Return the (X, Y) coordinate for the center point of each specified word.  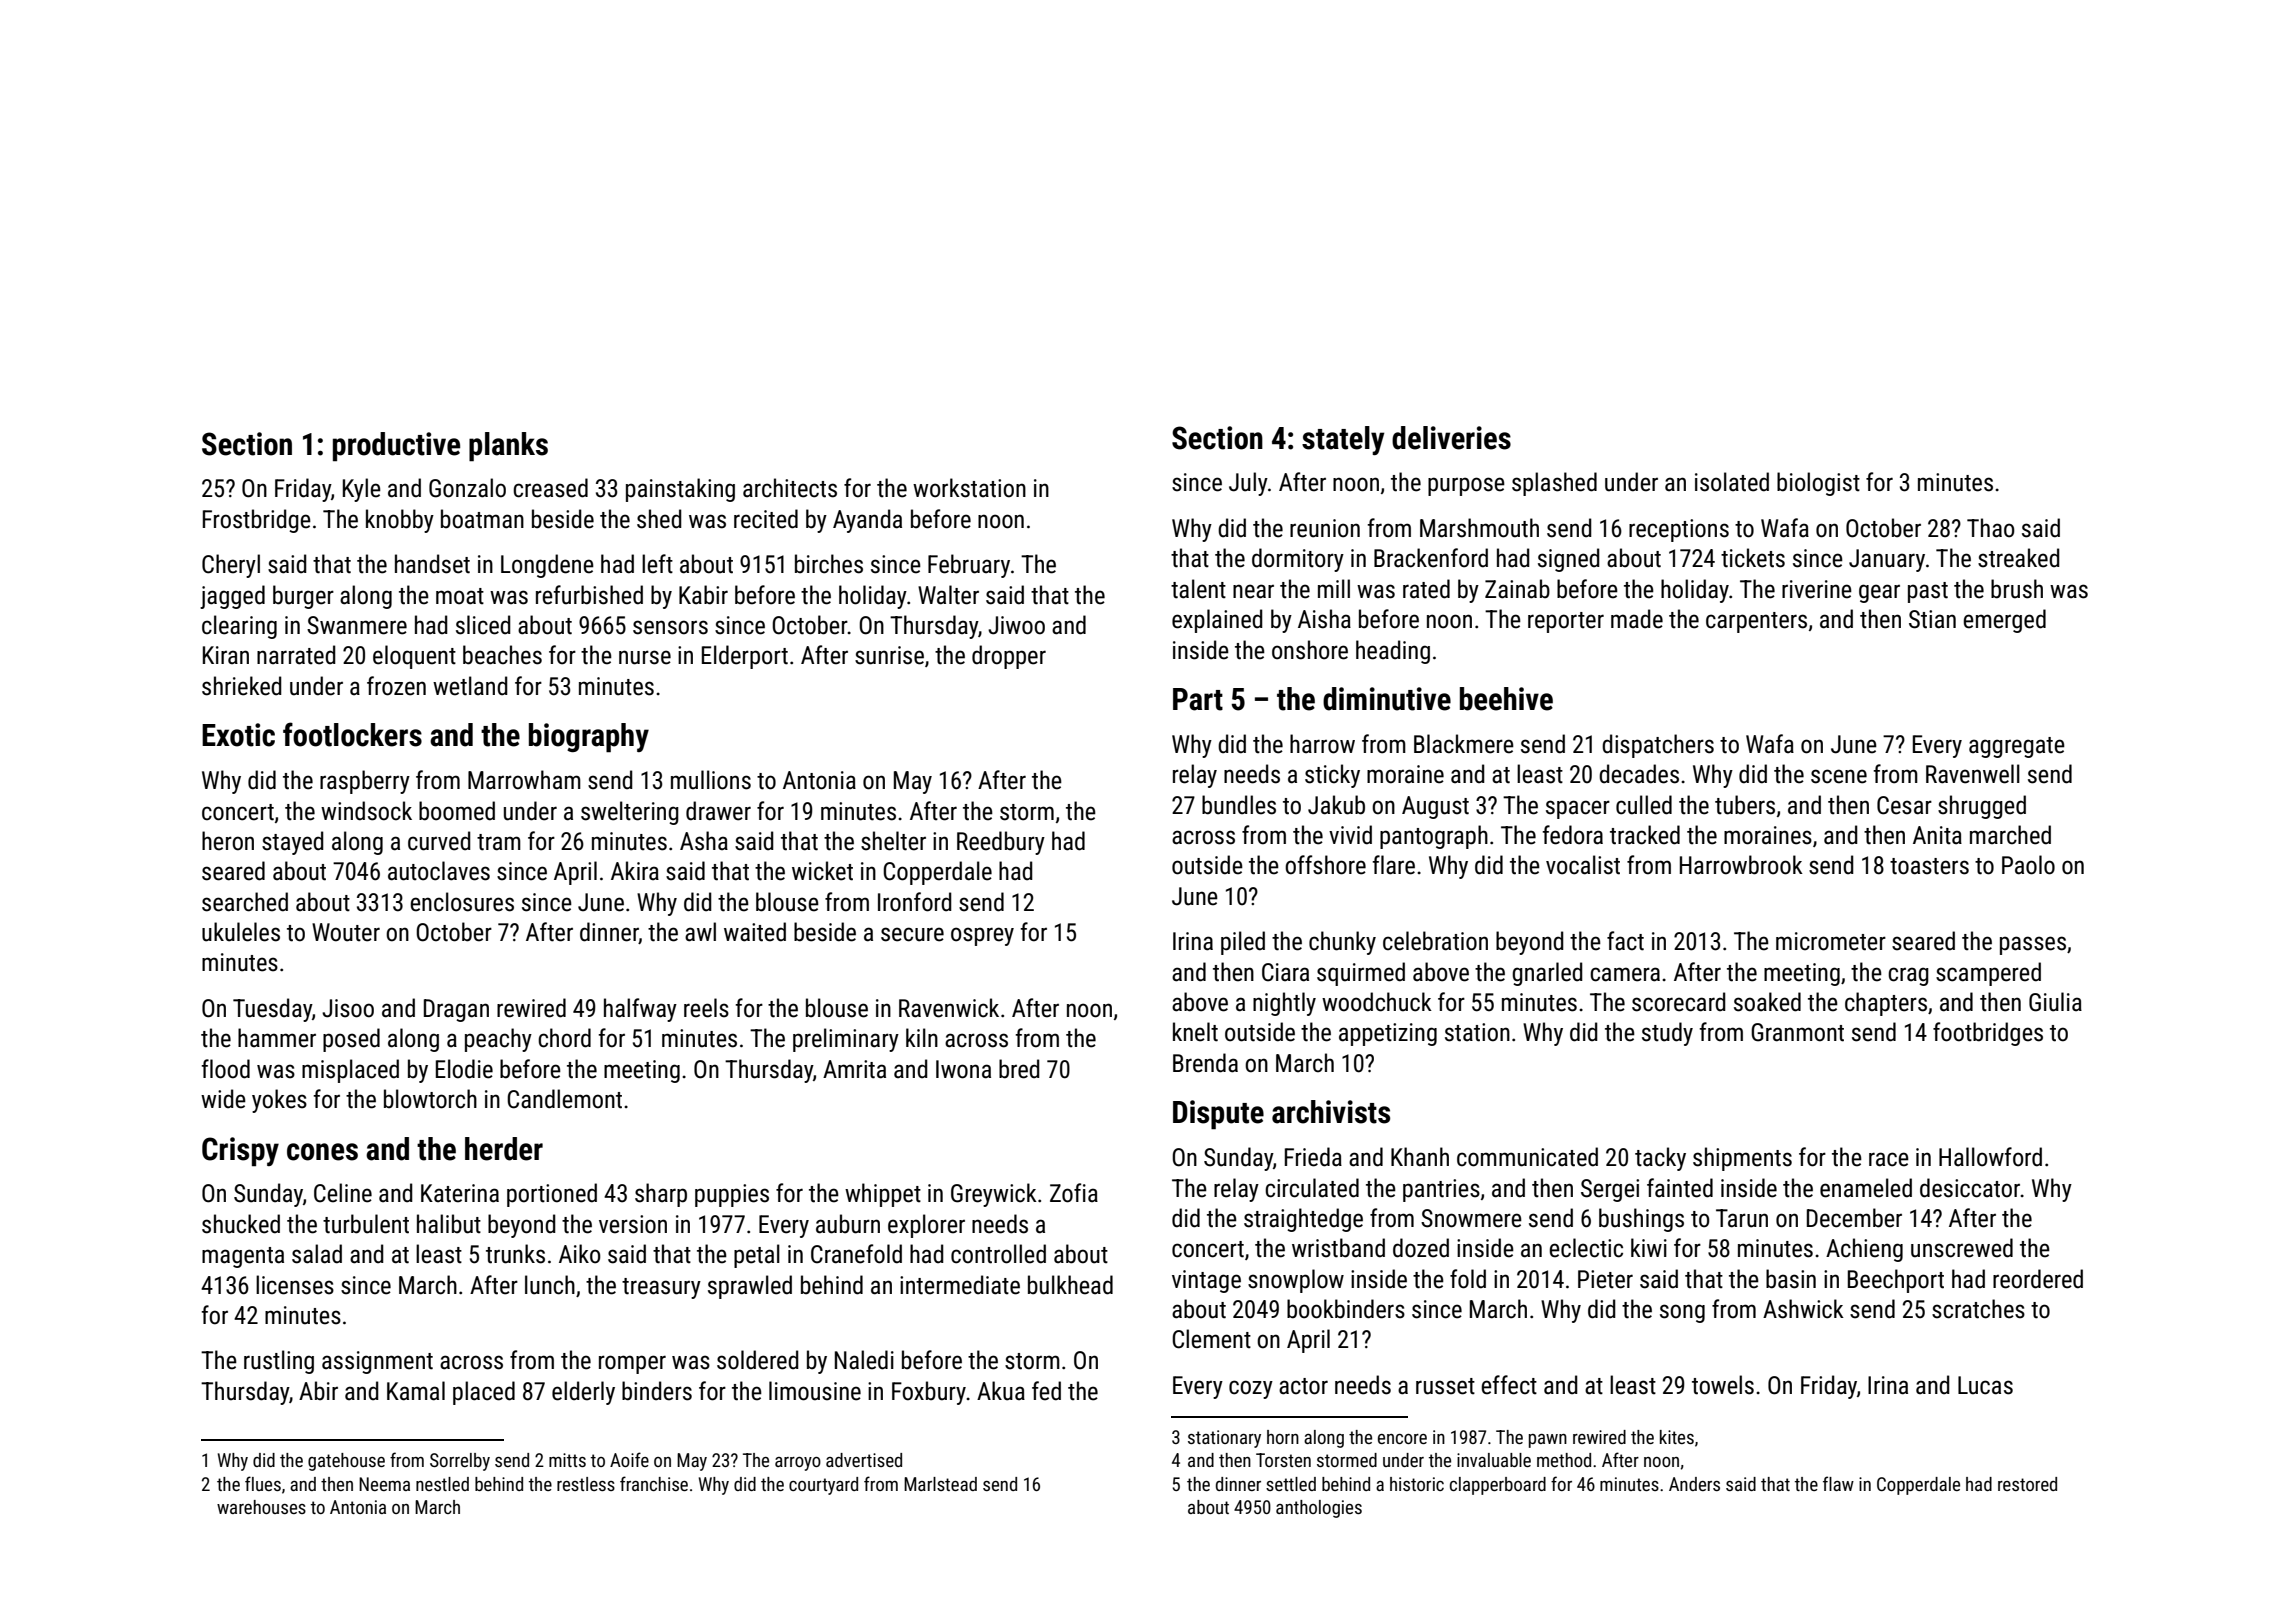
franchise (654, 1483)
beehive (1506, 699)
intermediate (960, 1285)
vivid (1350, 835)
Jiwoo (1016, 625)
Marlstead (940, 1484)
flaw (1838, 1483)
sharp (661, 1195)
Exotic (238, 735)
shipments (1742, 1159)
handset (432, 564)
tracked (1645, 835)
